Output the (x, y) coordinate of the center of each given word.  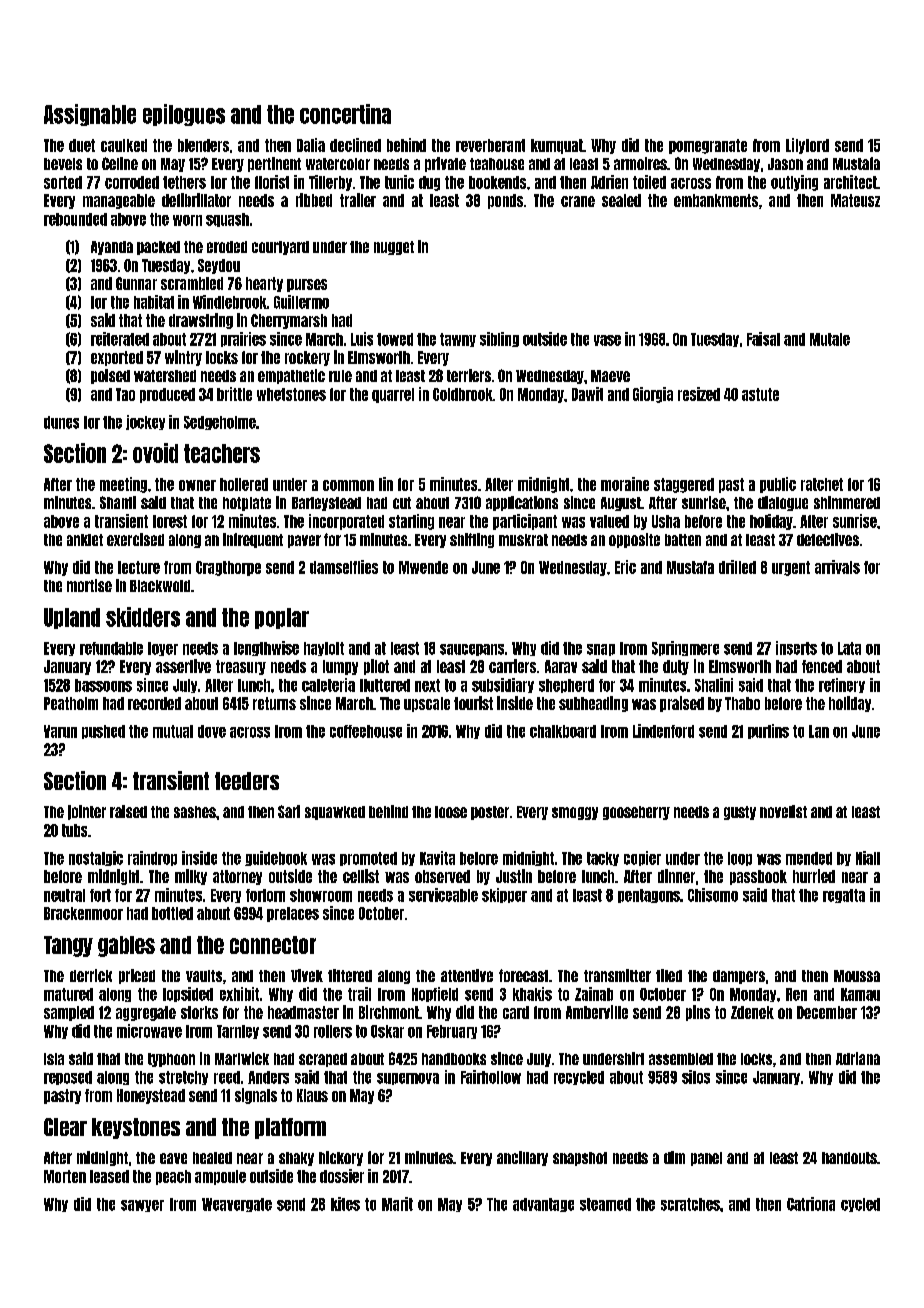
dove (212, 731)
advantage (543, 1205)
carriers (512, 666)
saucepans (472, 650)
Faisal (763, 339)
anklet (85, 540)
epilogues (184, 115)
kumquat (557, 146)
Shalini (714, 685)
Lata (849, 648)
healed (212, 1158)
